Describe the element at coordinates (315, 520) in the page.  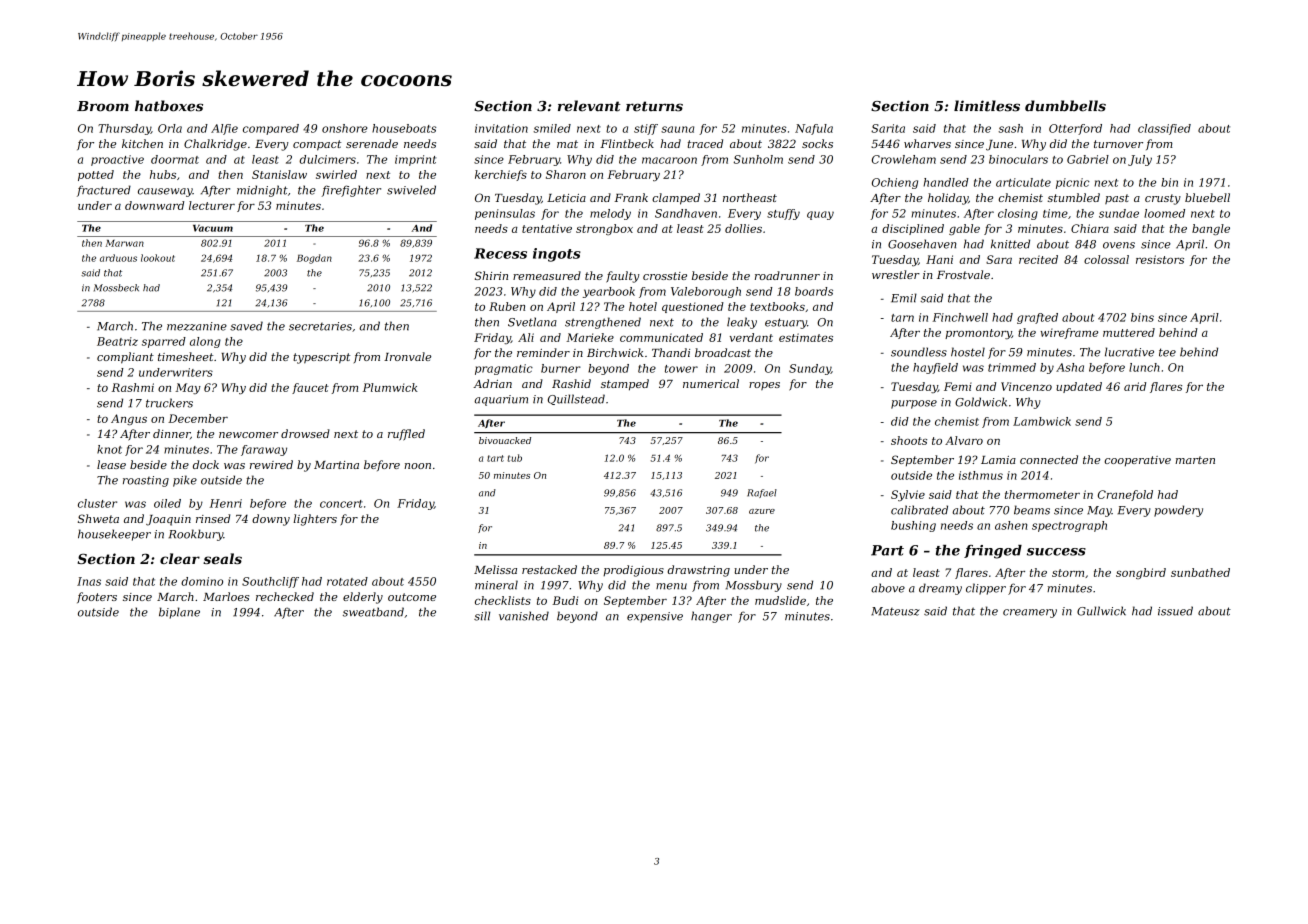
I see `lighters` at that location.
